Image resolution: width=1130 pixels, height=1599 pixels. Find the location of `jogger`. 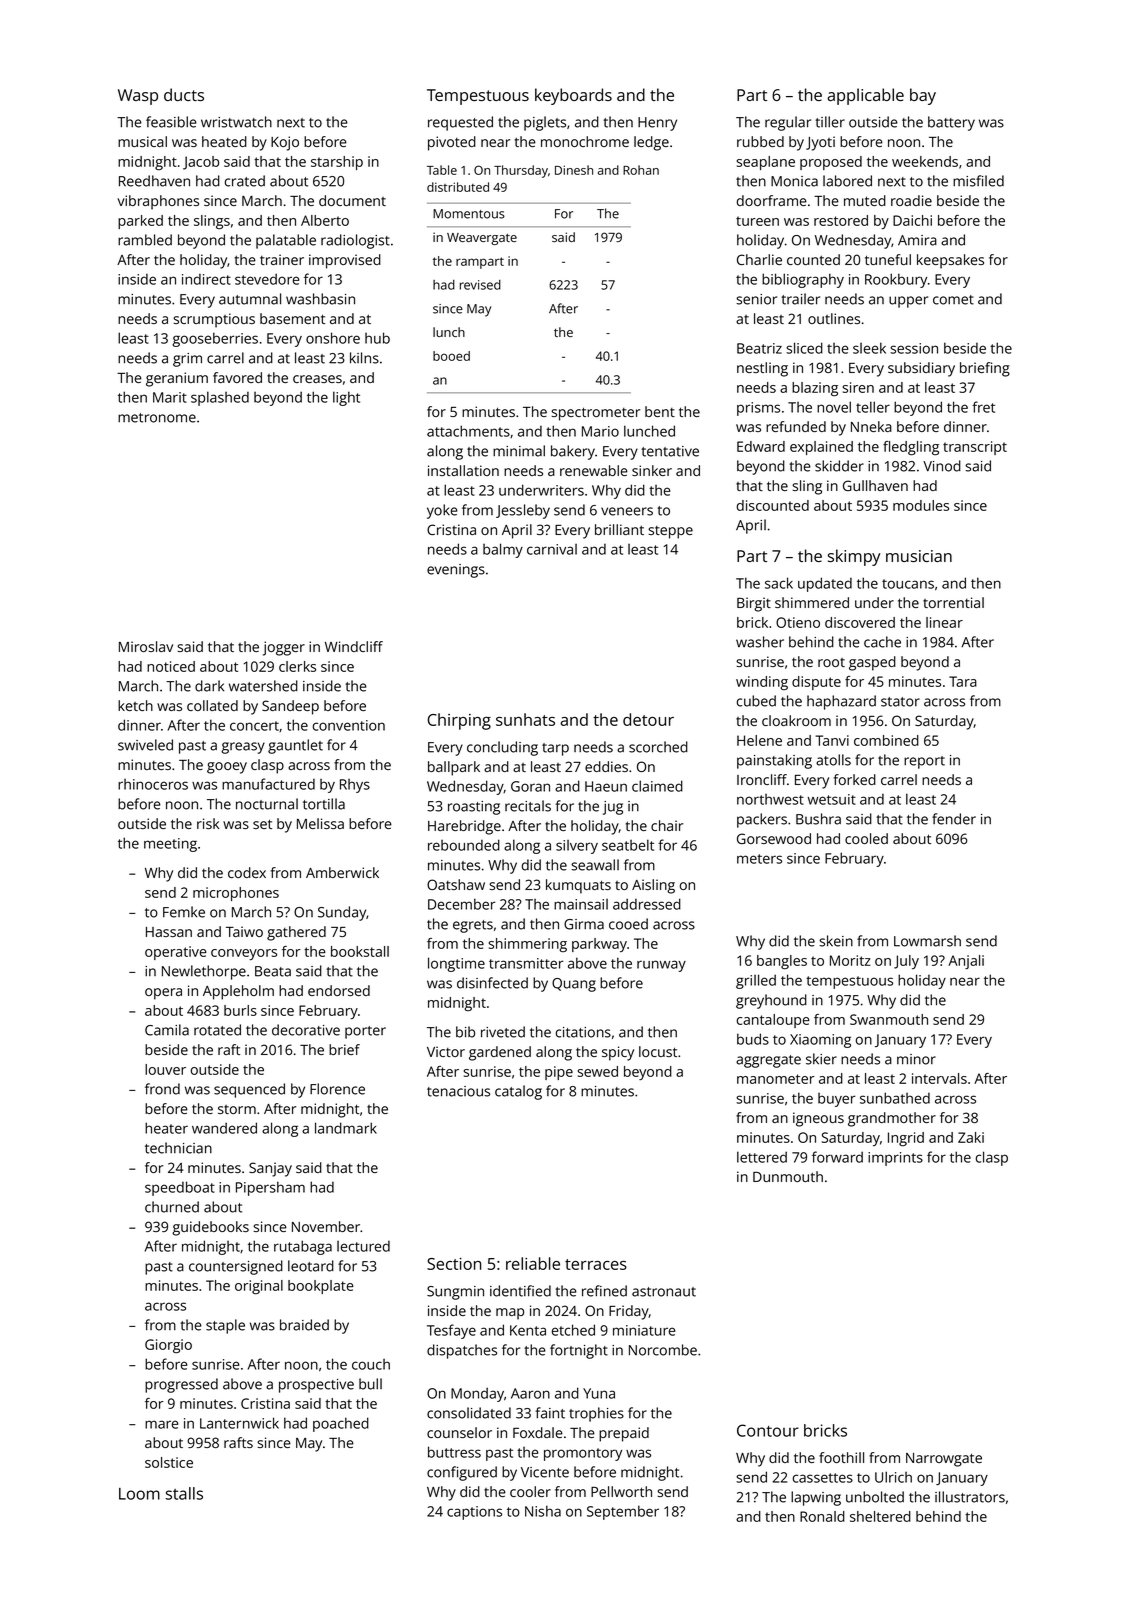

jogger is located at coordinates (284, 648).
